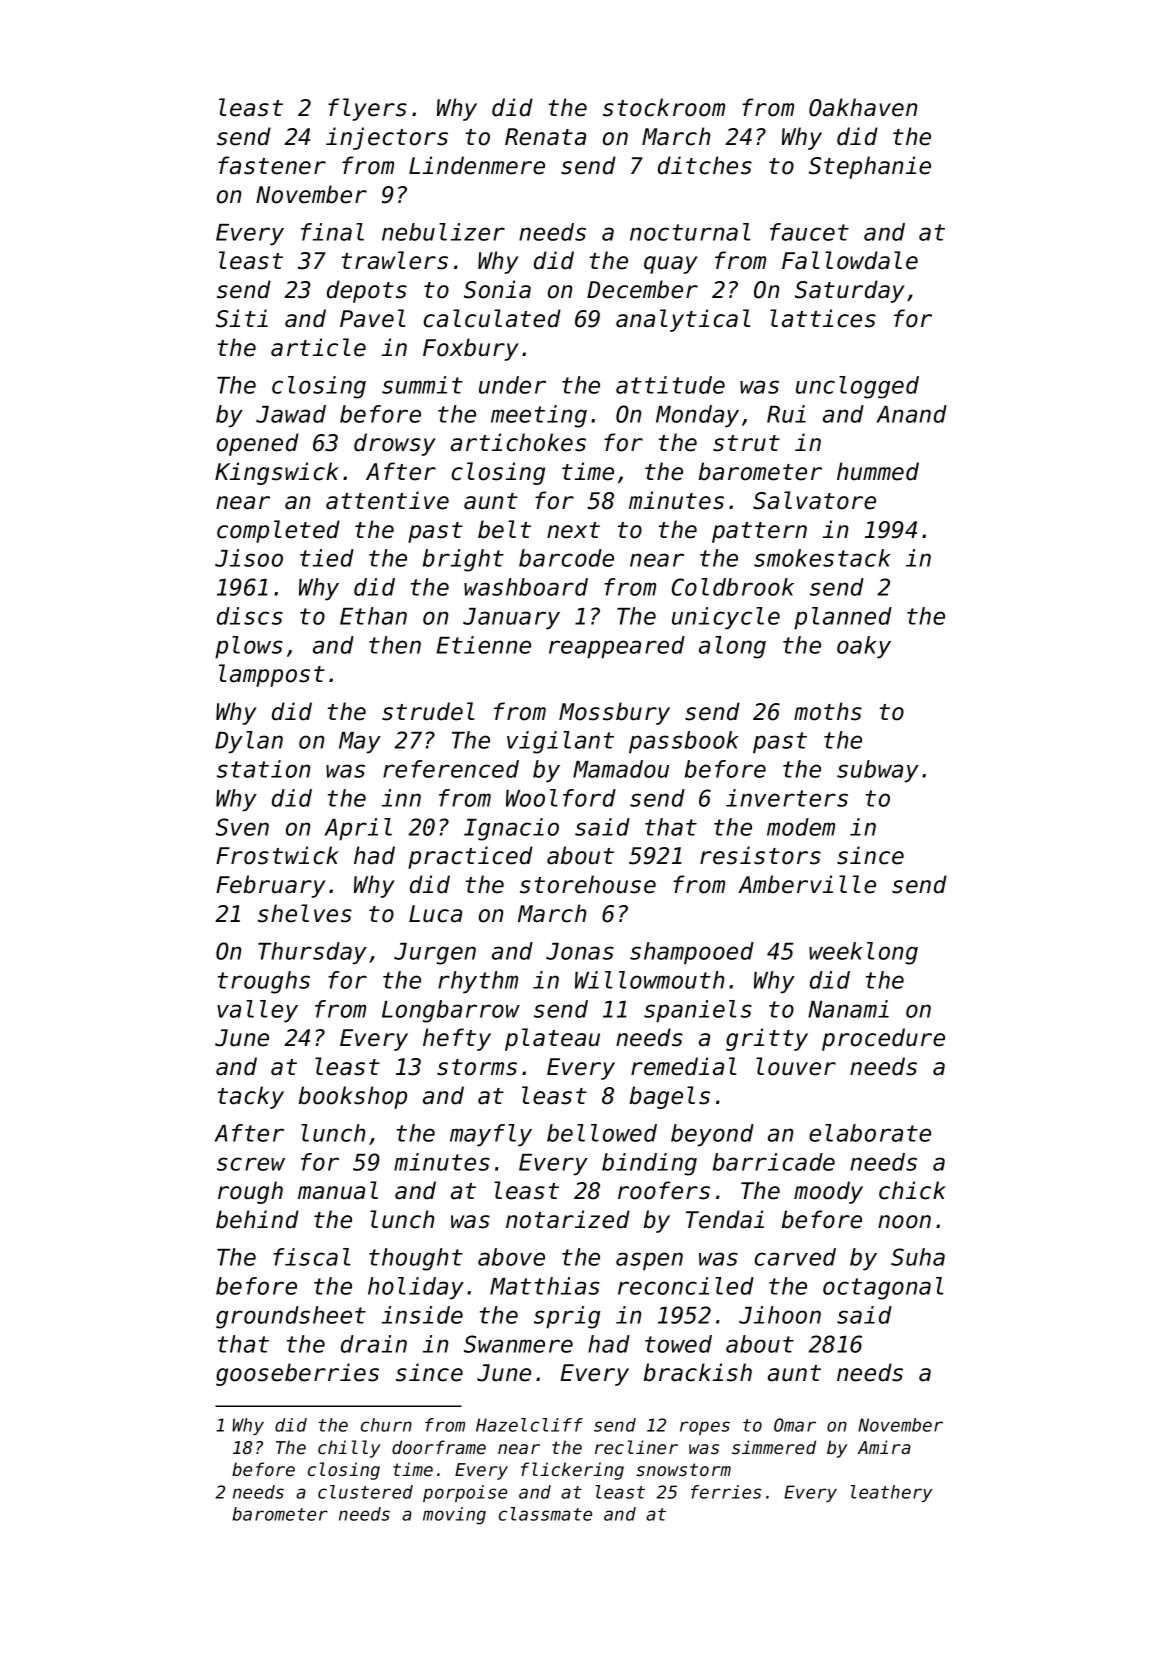 This image has width=1165, height=1654. What do you see at coordinates (511, 829) in the image?
I see `Ignacio` at bounding box center [511, 829].
